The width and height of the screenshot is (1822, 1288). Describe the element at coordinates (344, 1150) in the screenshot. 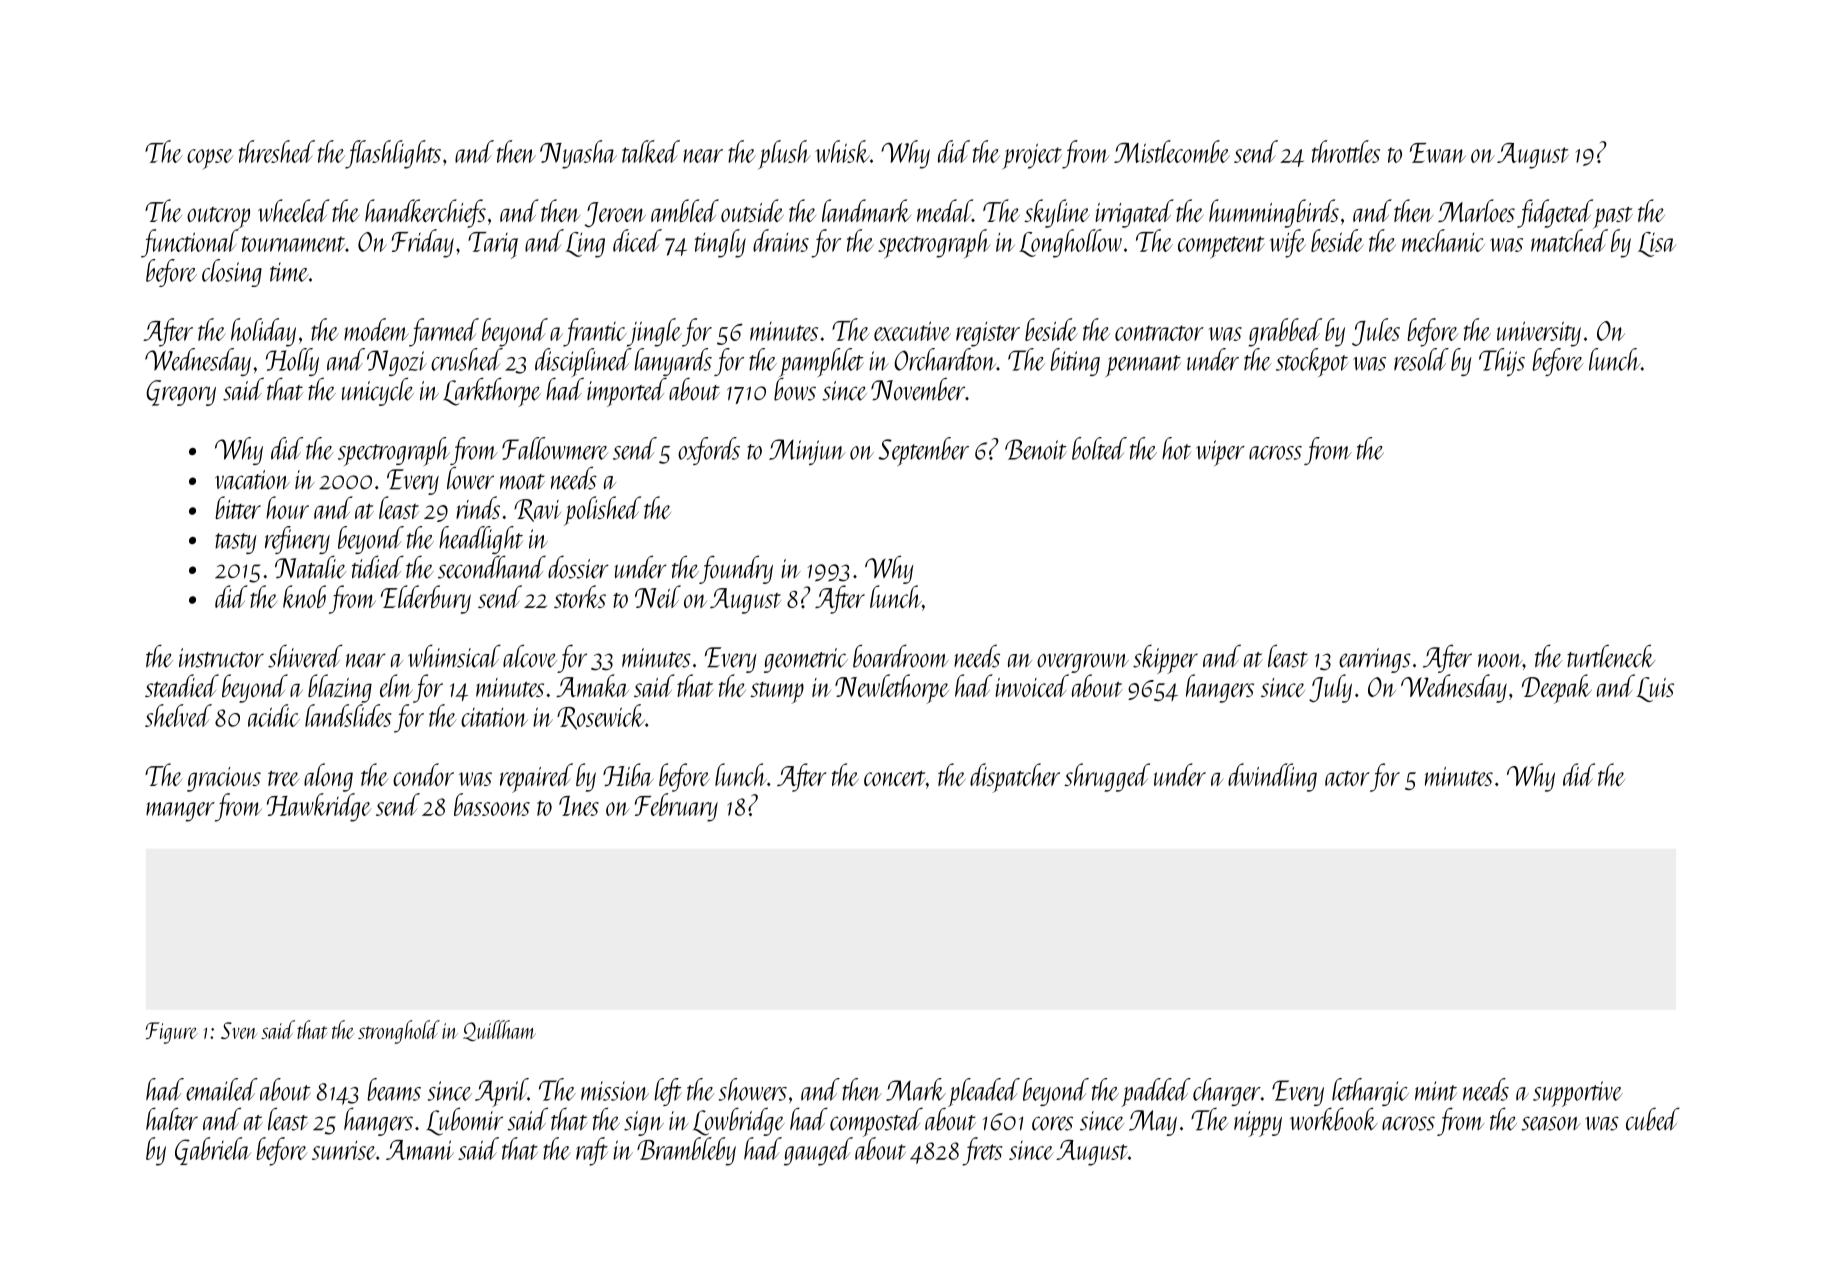

I see `sunrise` at that location.
